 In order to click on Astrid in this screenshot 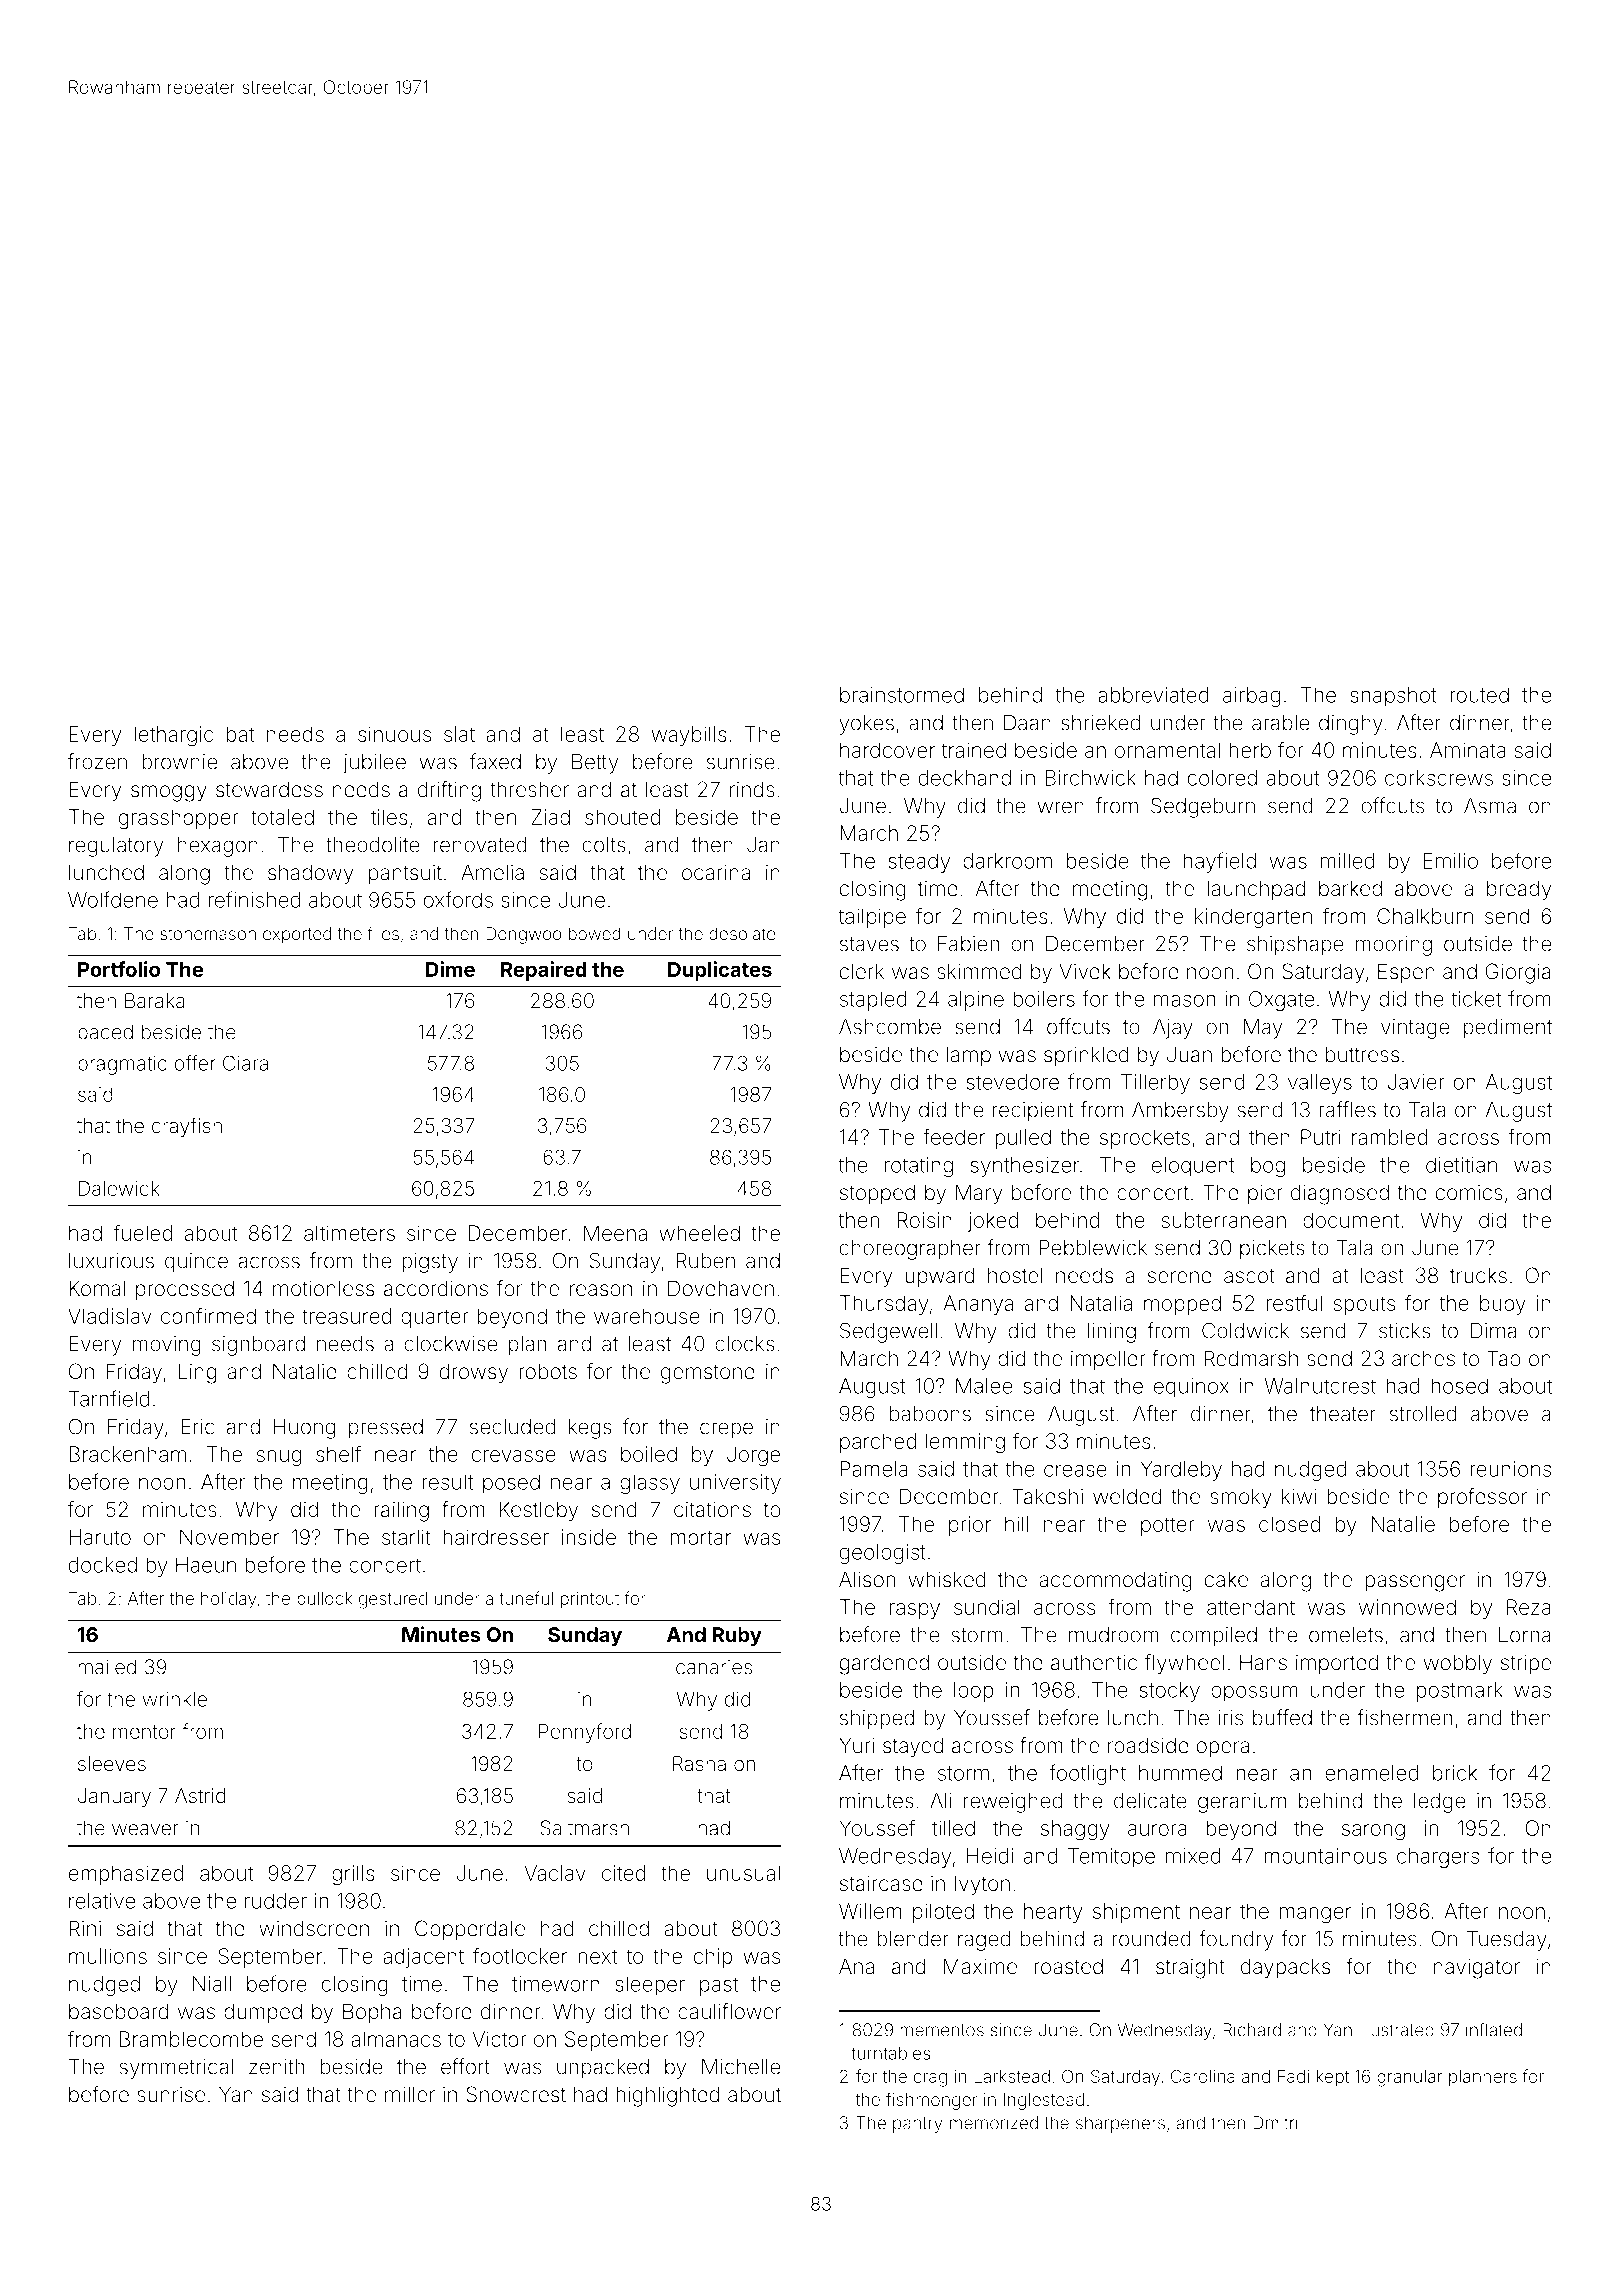, I will do `click(200, 1795)`.
